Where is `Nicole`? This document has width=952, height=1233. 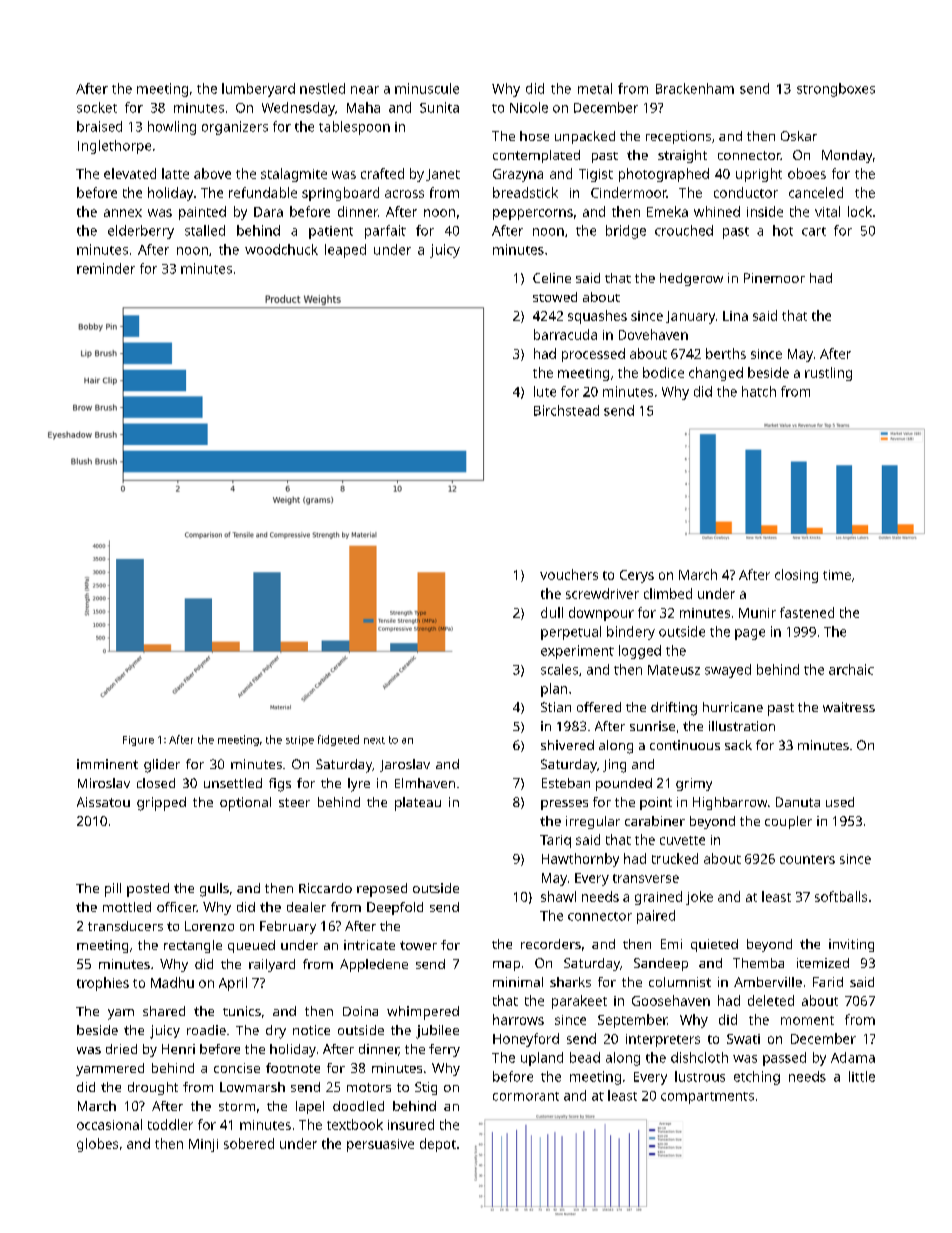 Nicole is located at coordinates (529, 107).
